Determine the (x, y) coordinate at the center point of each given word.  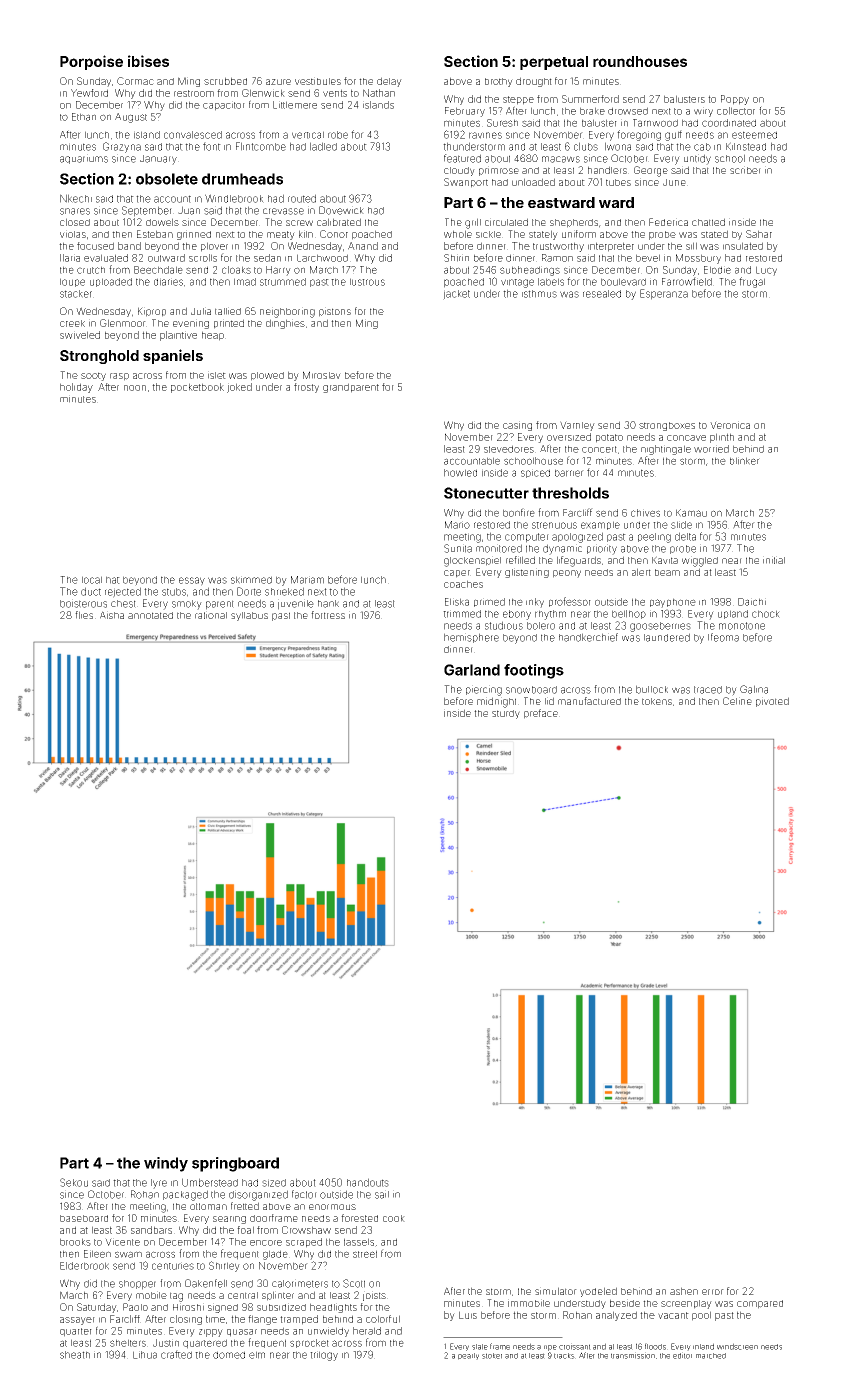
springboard (235, 1164)
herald (367, 1331)
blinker (745, 461)
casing (517, 426)
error (713, 1292)
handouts (368, 1182)
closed (75, 222)
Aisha (112, 615)
